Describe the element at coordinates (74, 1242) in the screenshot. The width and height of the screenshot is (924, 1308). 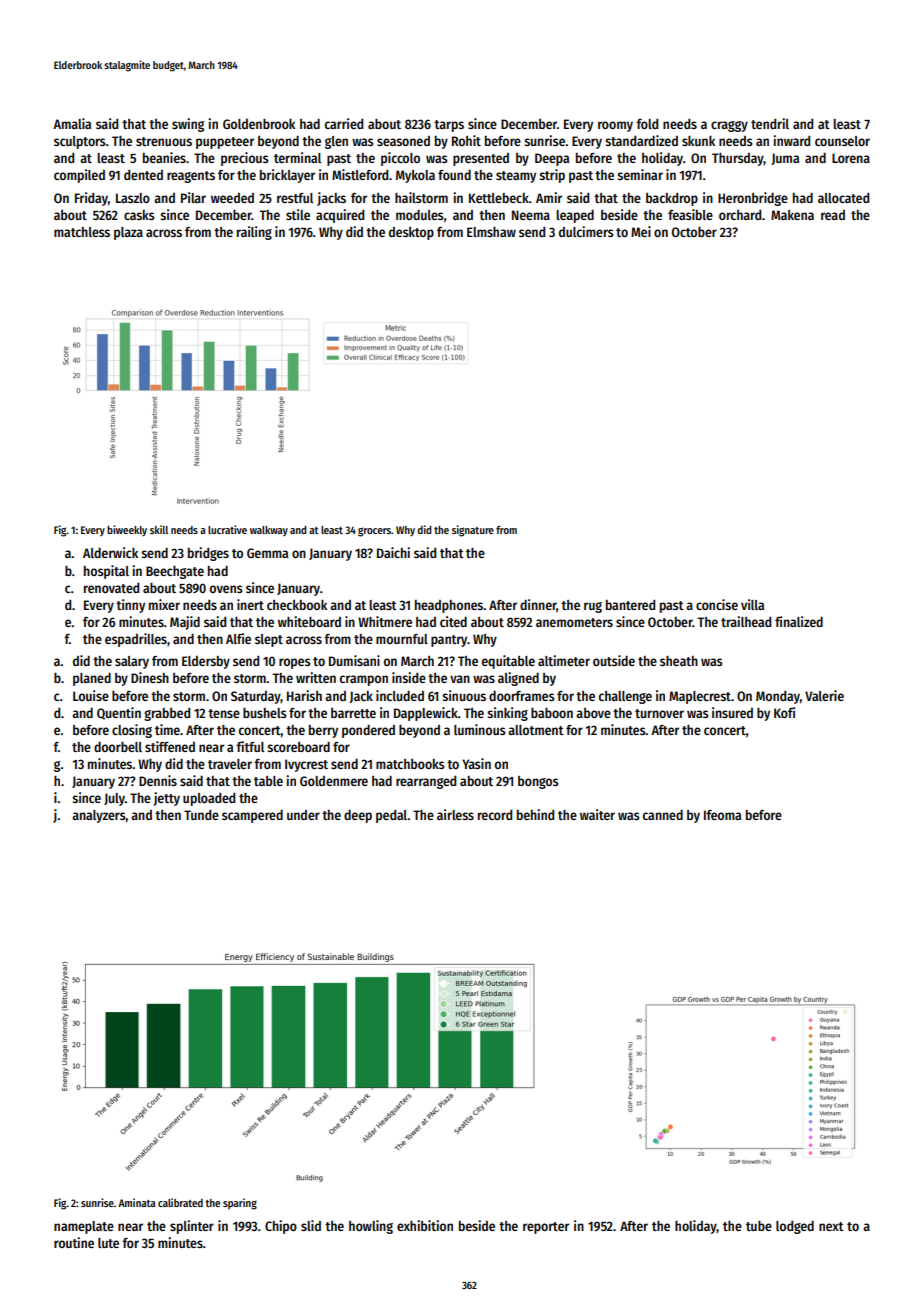
I see `routine` at that location.
